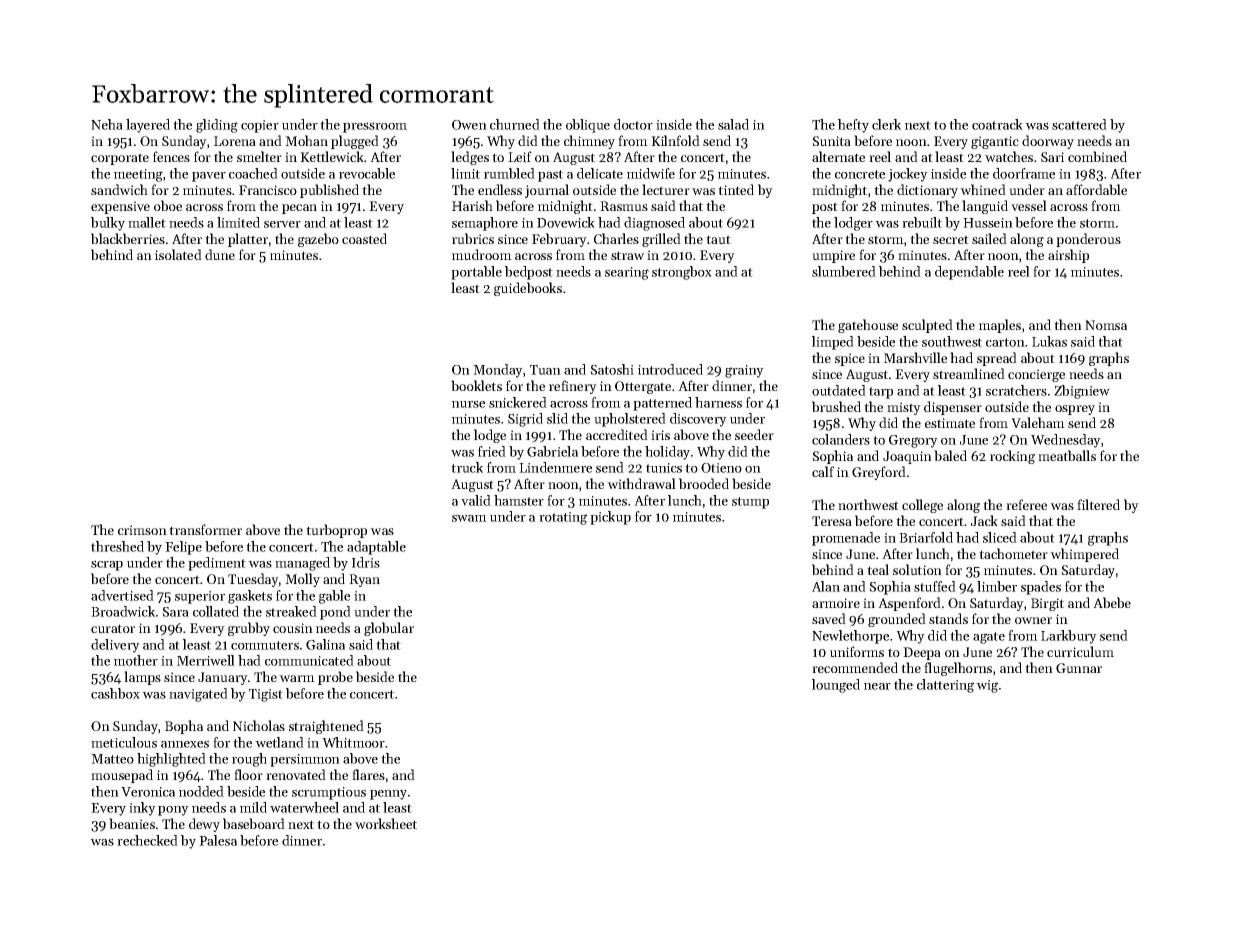  Describe the element at coordinates (733, 124) in the page. I see `salad` at that location.
